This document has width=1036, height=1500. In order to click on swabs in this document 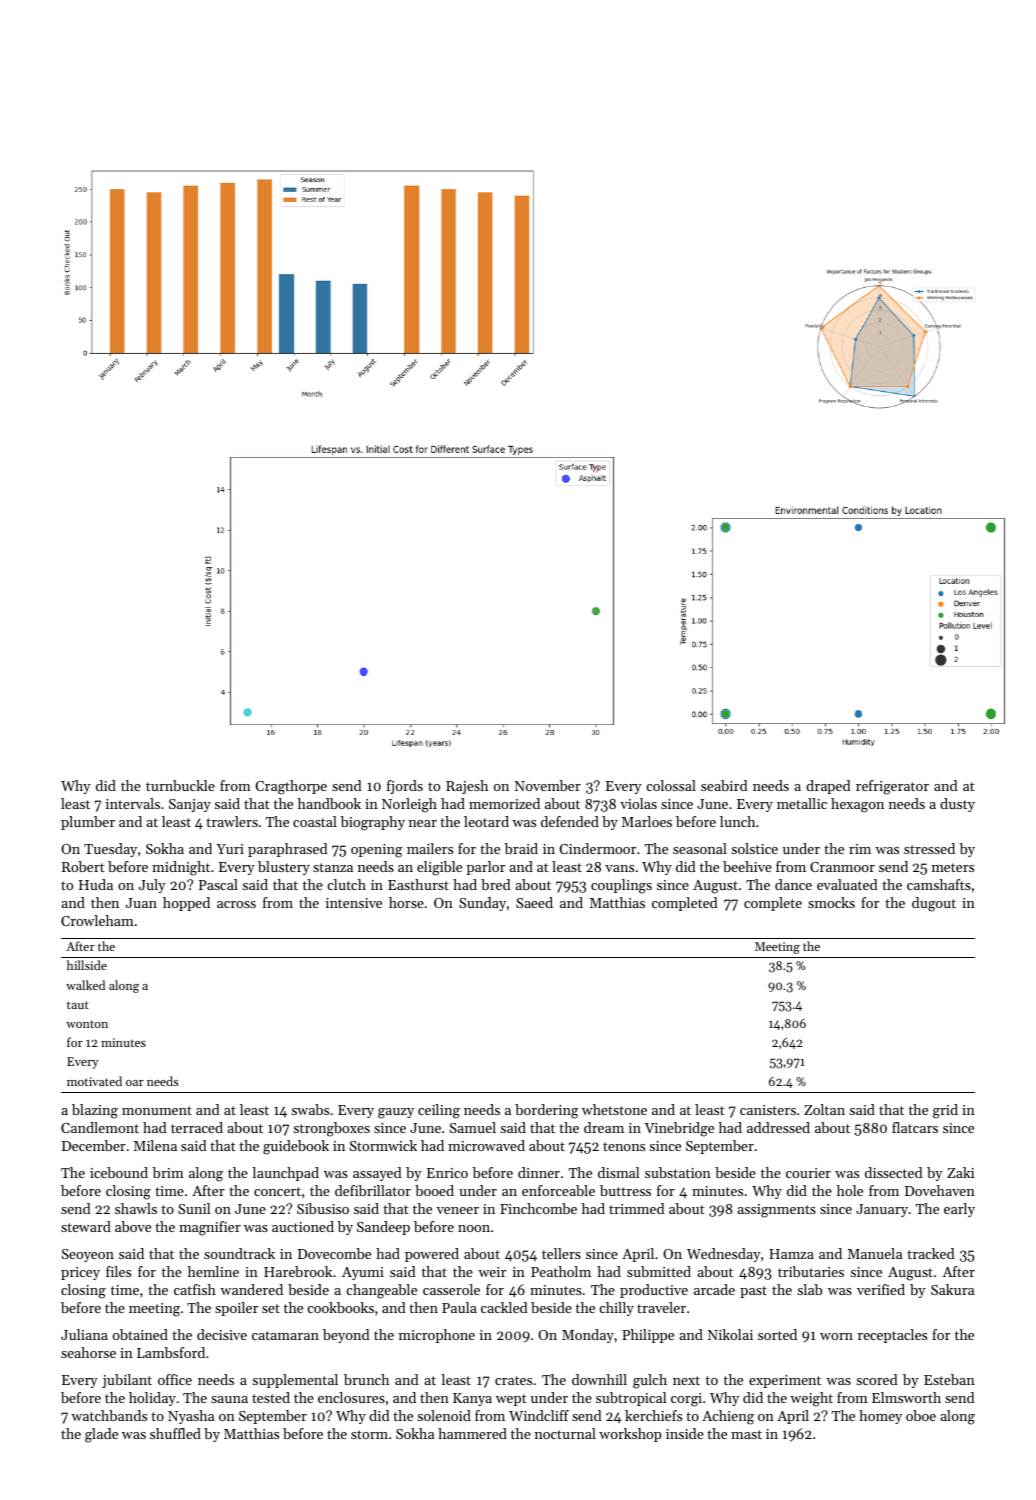, I will do `click(310, 1109)`.
